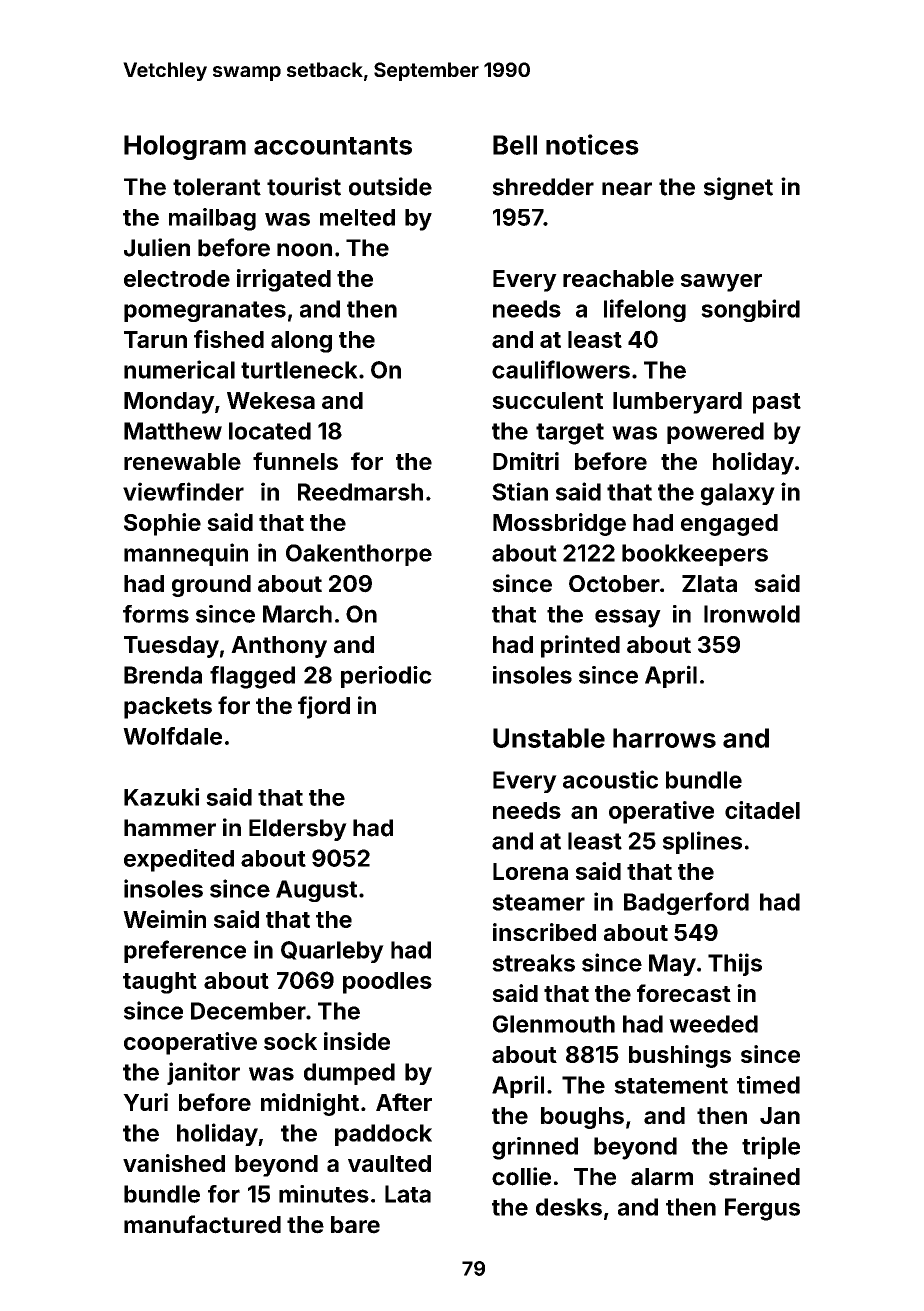  What do you see at coordinates (355, 1225) in the document?
I see `bare` at bounding box center [355, 1225].
